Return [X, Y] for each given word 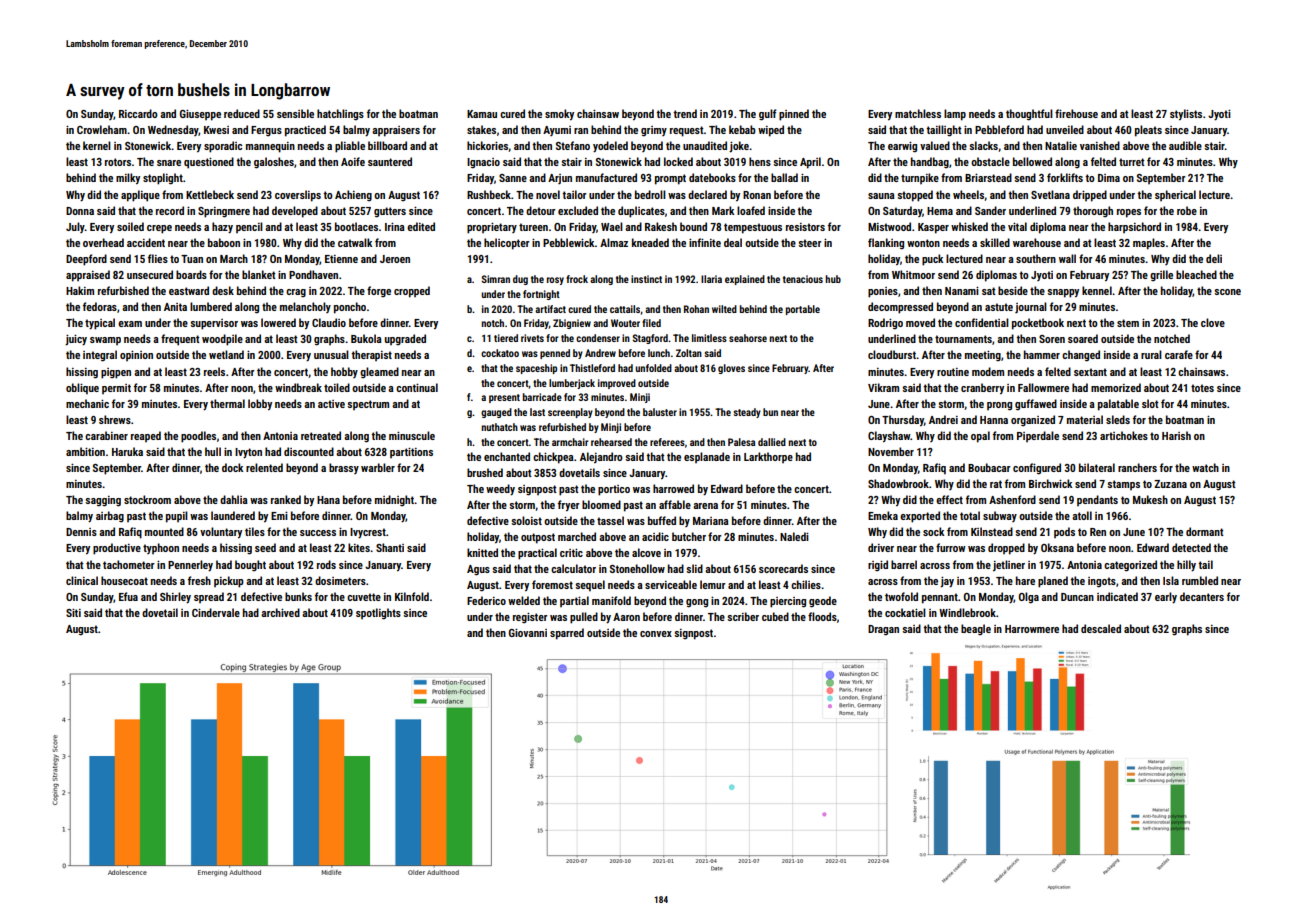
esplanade [707, 457]
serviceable [671, 584]
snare [169, 163]
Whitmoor [913, 274]
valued [935, 145]
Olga [1029, 598]
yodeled [610, 146]
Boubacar [989, 467]
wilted [724, 309]
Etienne [341, 259]
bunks [298, 596]
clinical [82, 580]
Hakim [80, 290]
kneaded [650, 242]
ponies [883, 292]
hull [213, 451]
